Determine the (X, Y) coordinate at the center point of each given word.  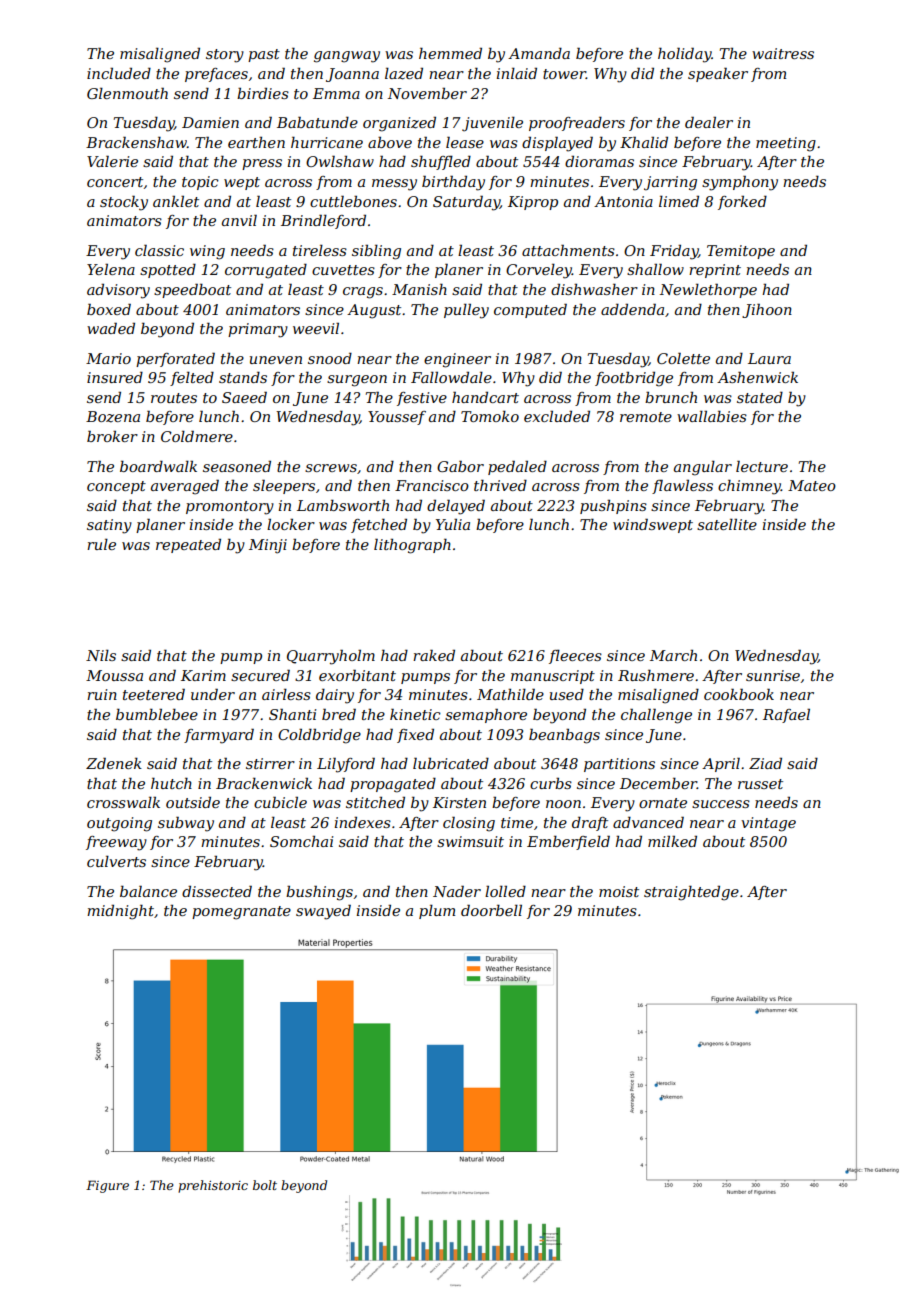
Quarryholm (331, 657)
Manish (419, 289)
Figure (107, 1186)
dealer (709, 122)
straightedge (691, 893)
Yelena (111, 269)
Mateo (812, 485)
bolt (265, 1185)
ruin (102, 694)
